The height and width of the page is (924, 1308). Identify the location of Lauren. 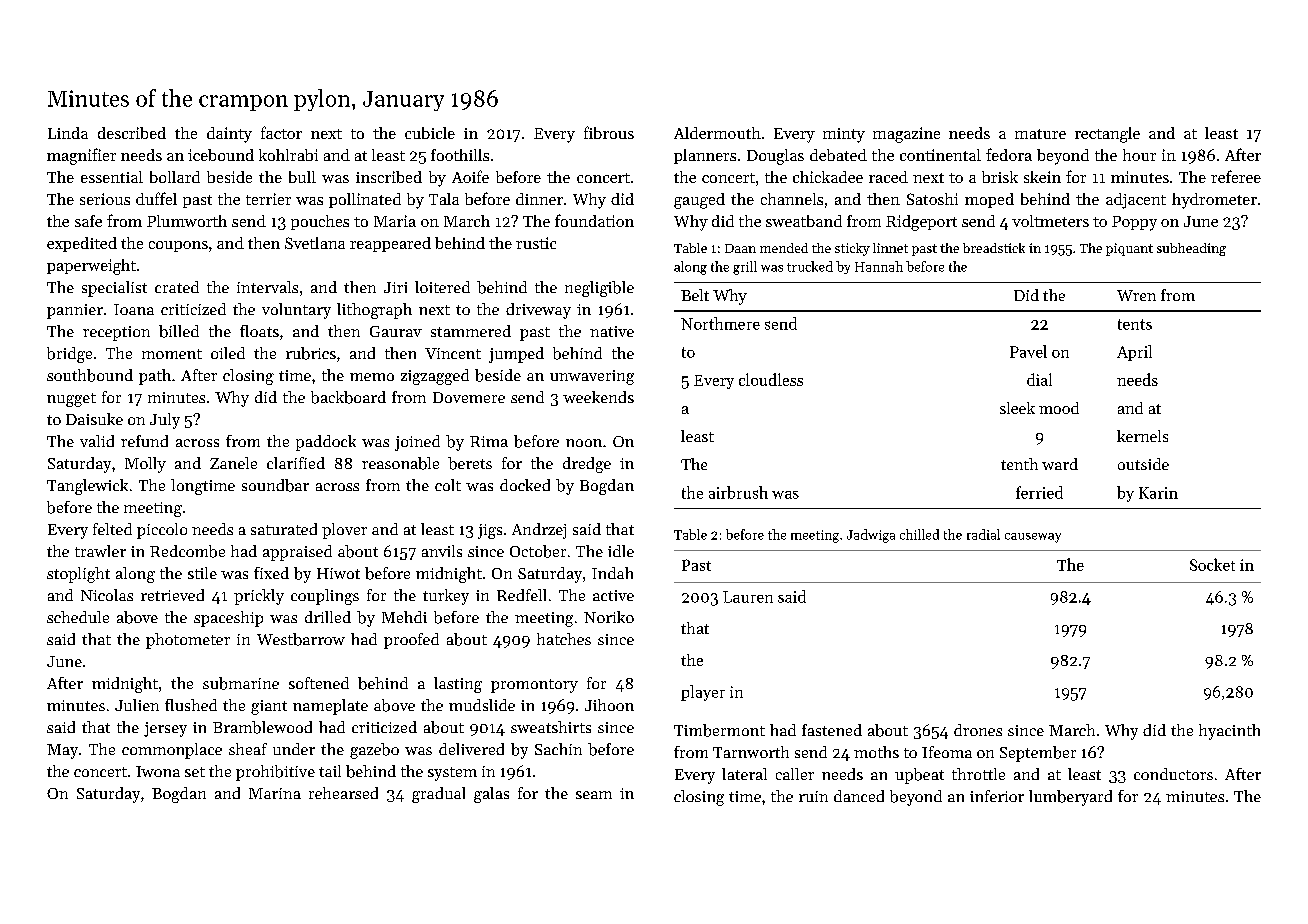
(748, 597).
